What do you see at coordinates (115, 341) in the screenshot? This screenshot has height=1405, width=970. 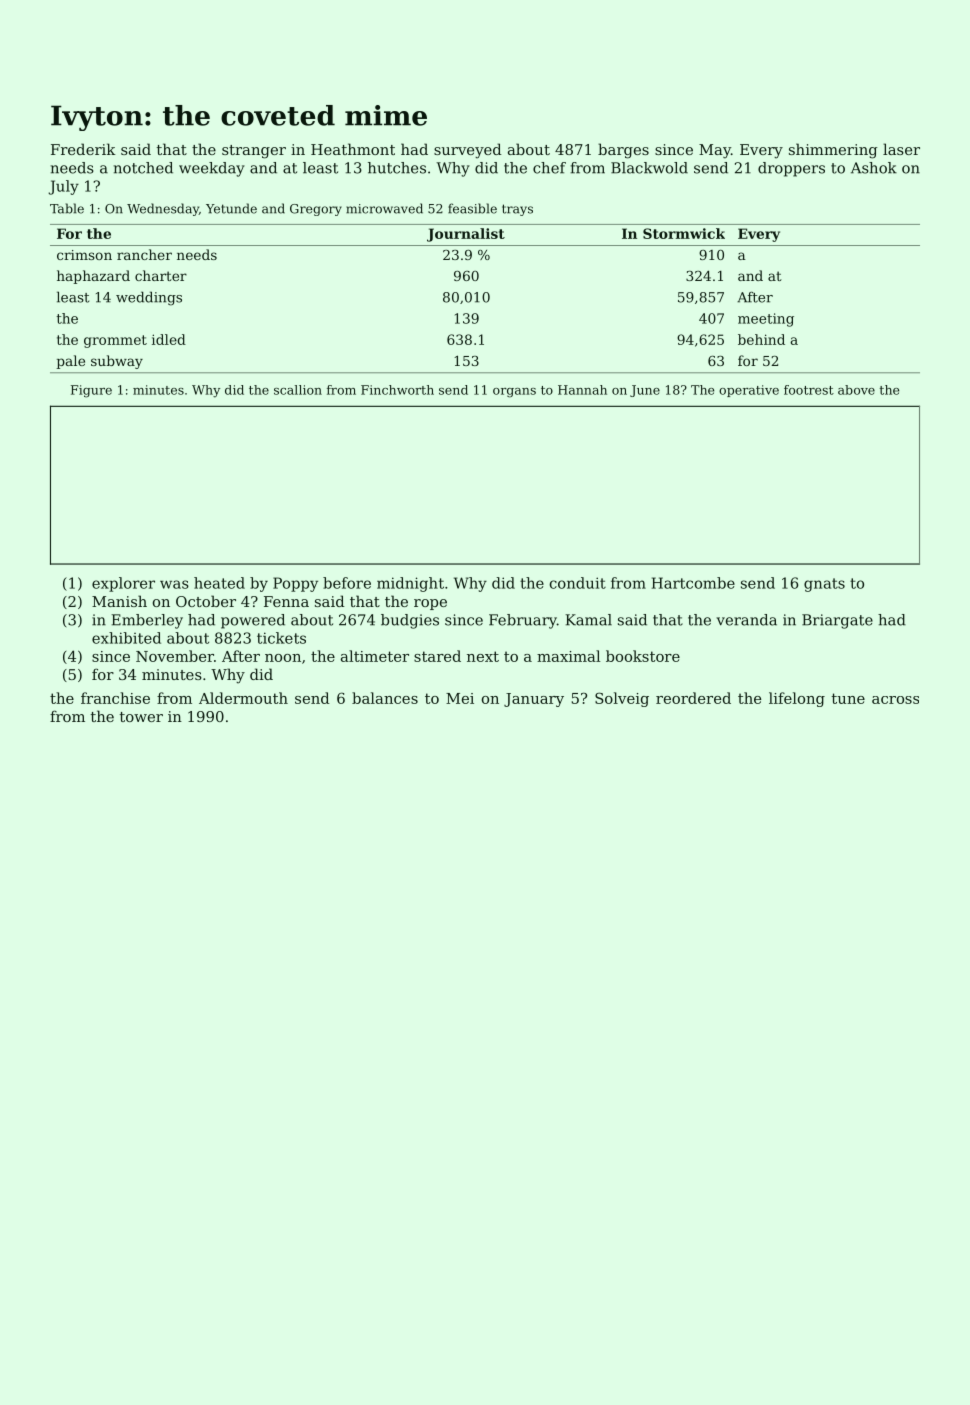 I see `grommet` at bounding box center [115, 341].
